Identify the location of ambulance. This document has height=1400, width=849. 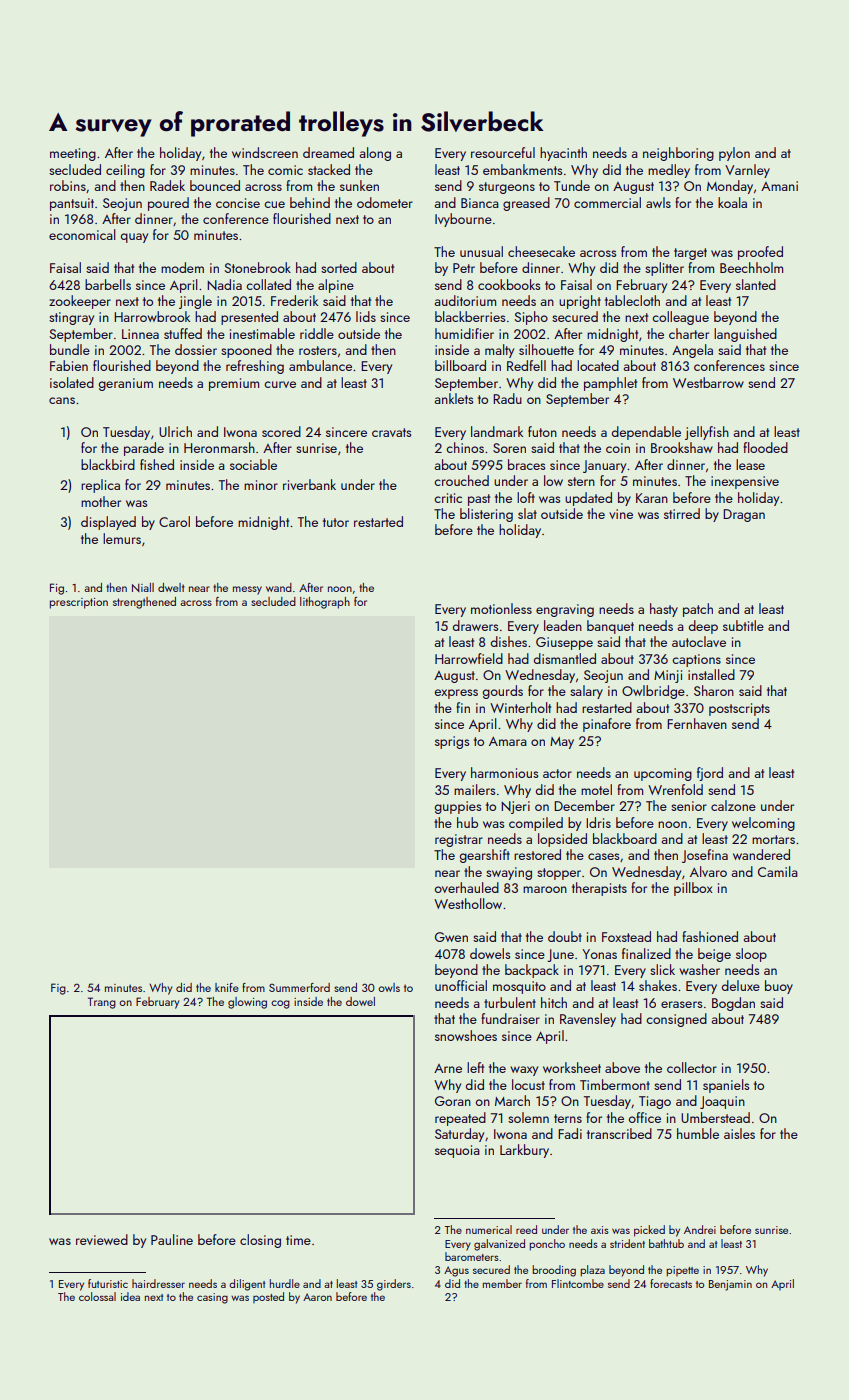
(320, 365).
